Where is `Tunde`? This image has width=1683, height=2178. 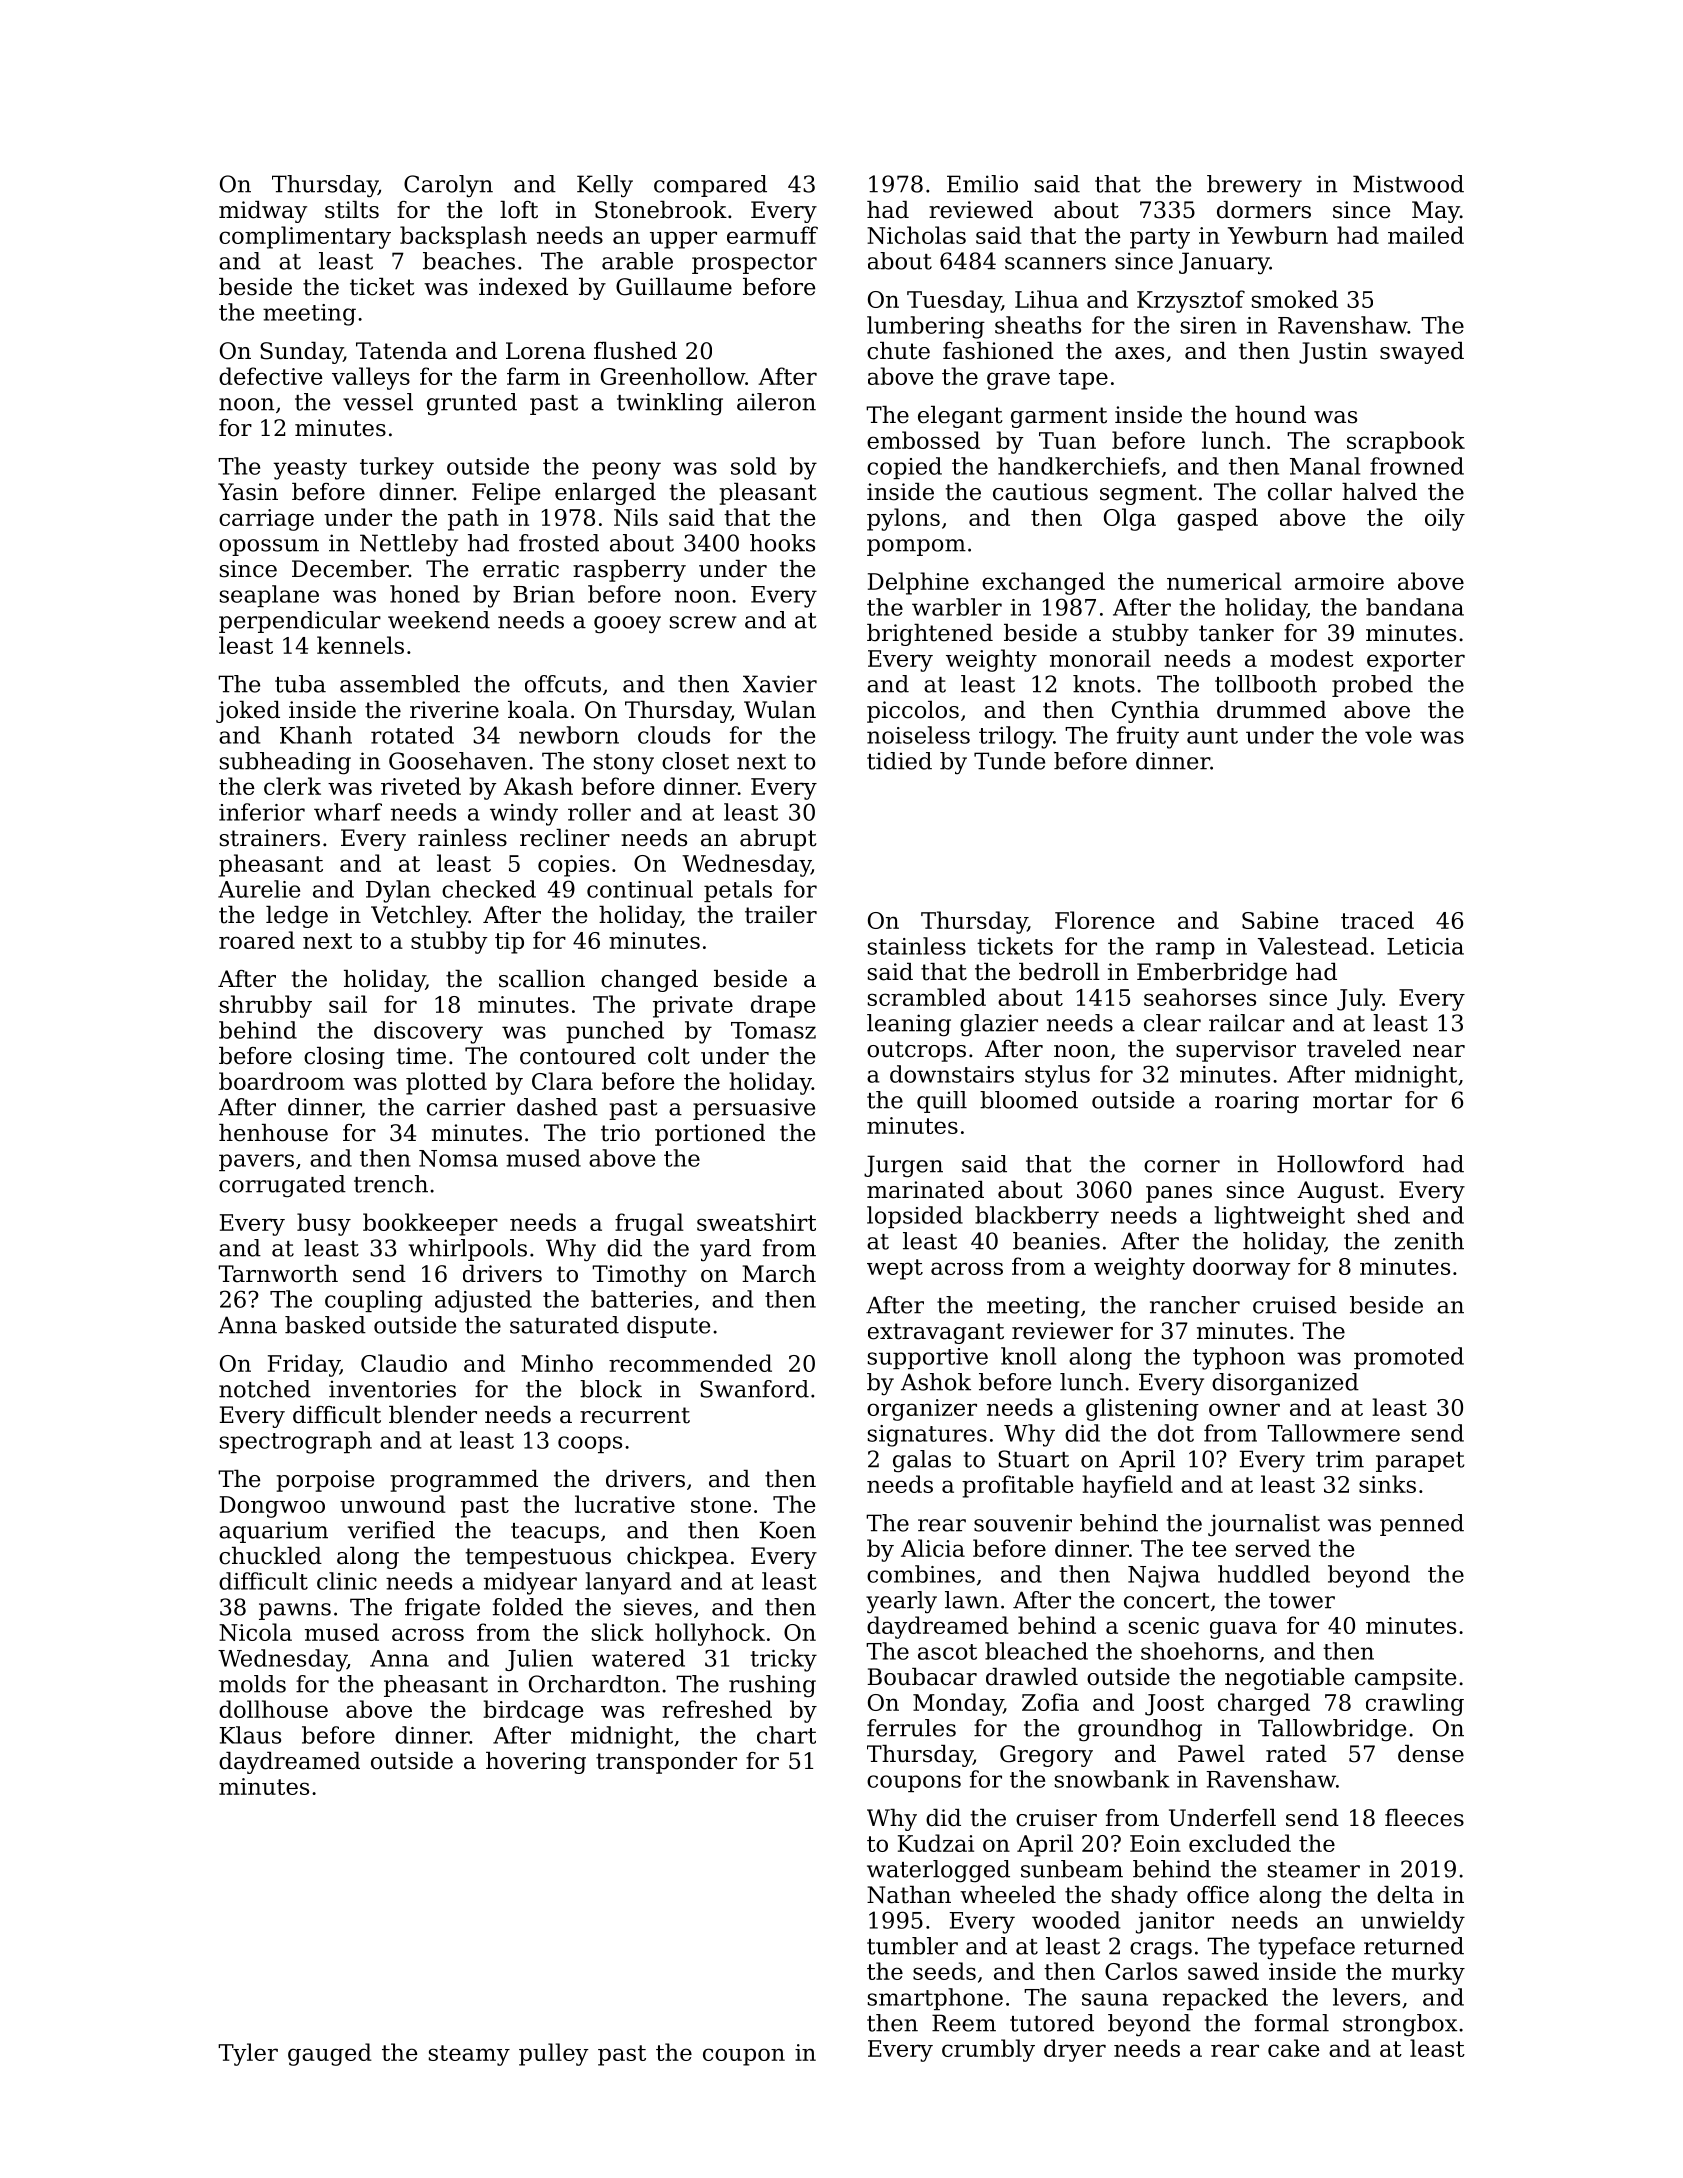 Tunde is located at coordinates (1009, 761).
